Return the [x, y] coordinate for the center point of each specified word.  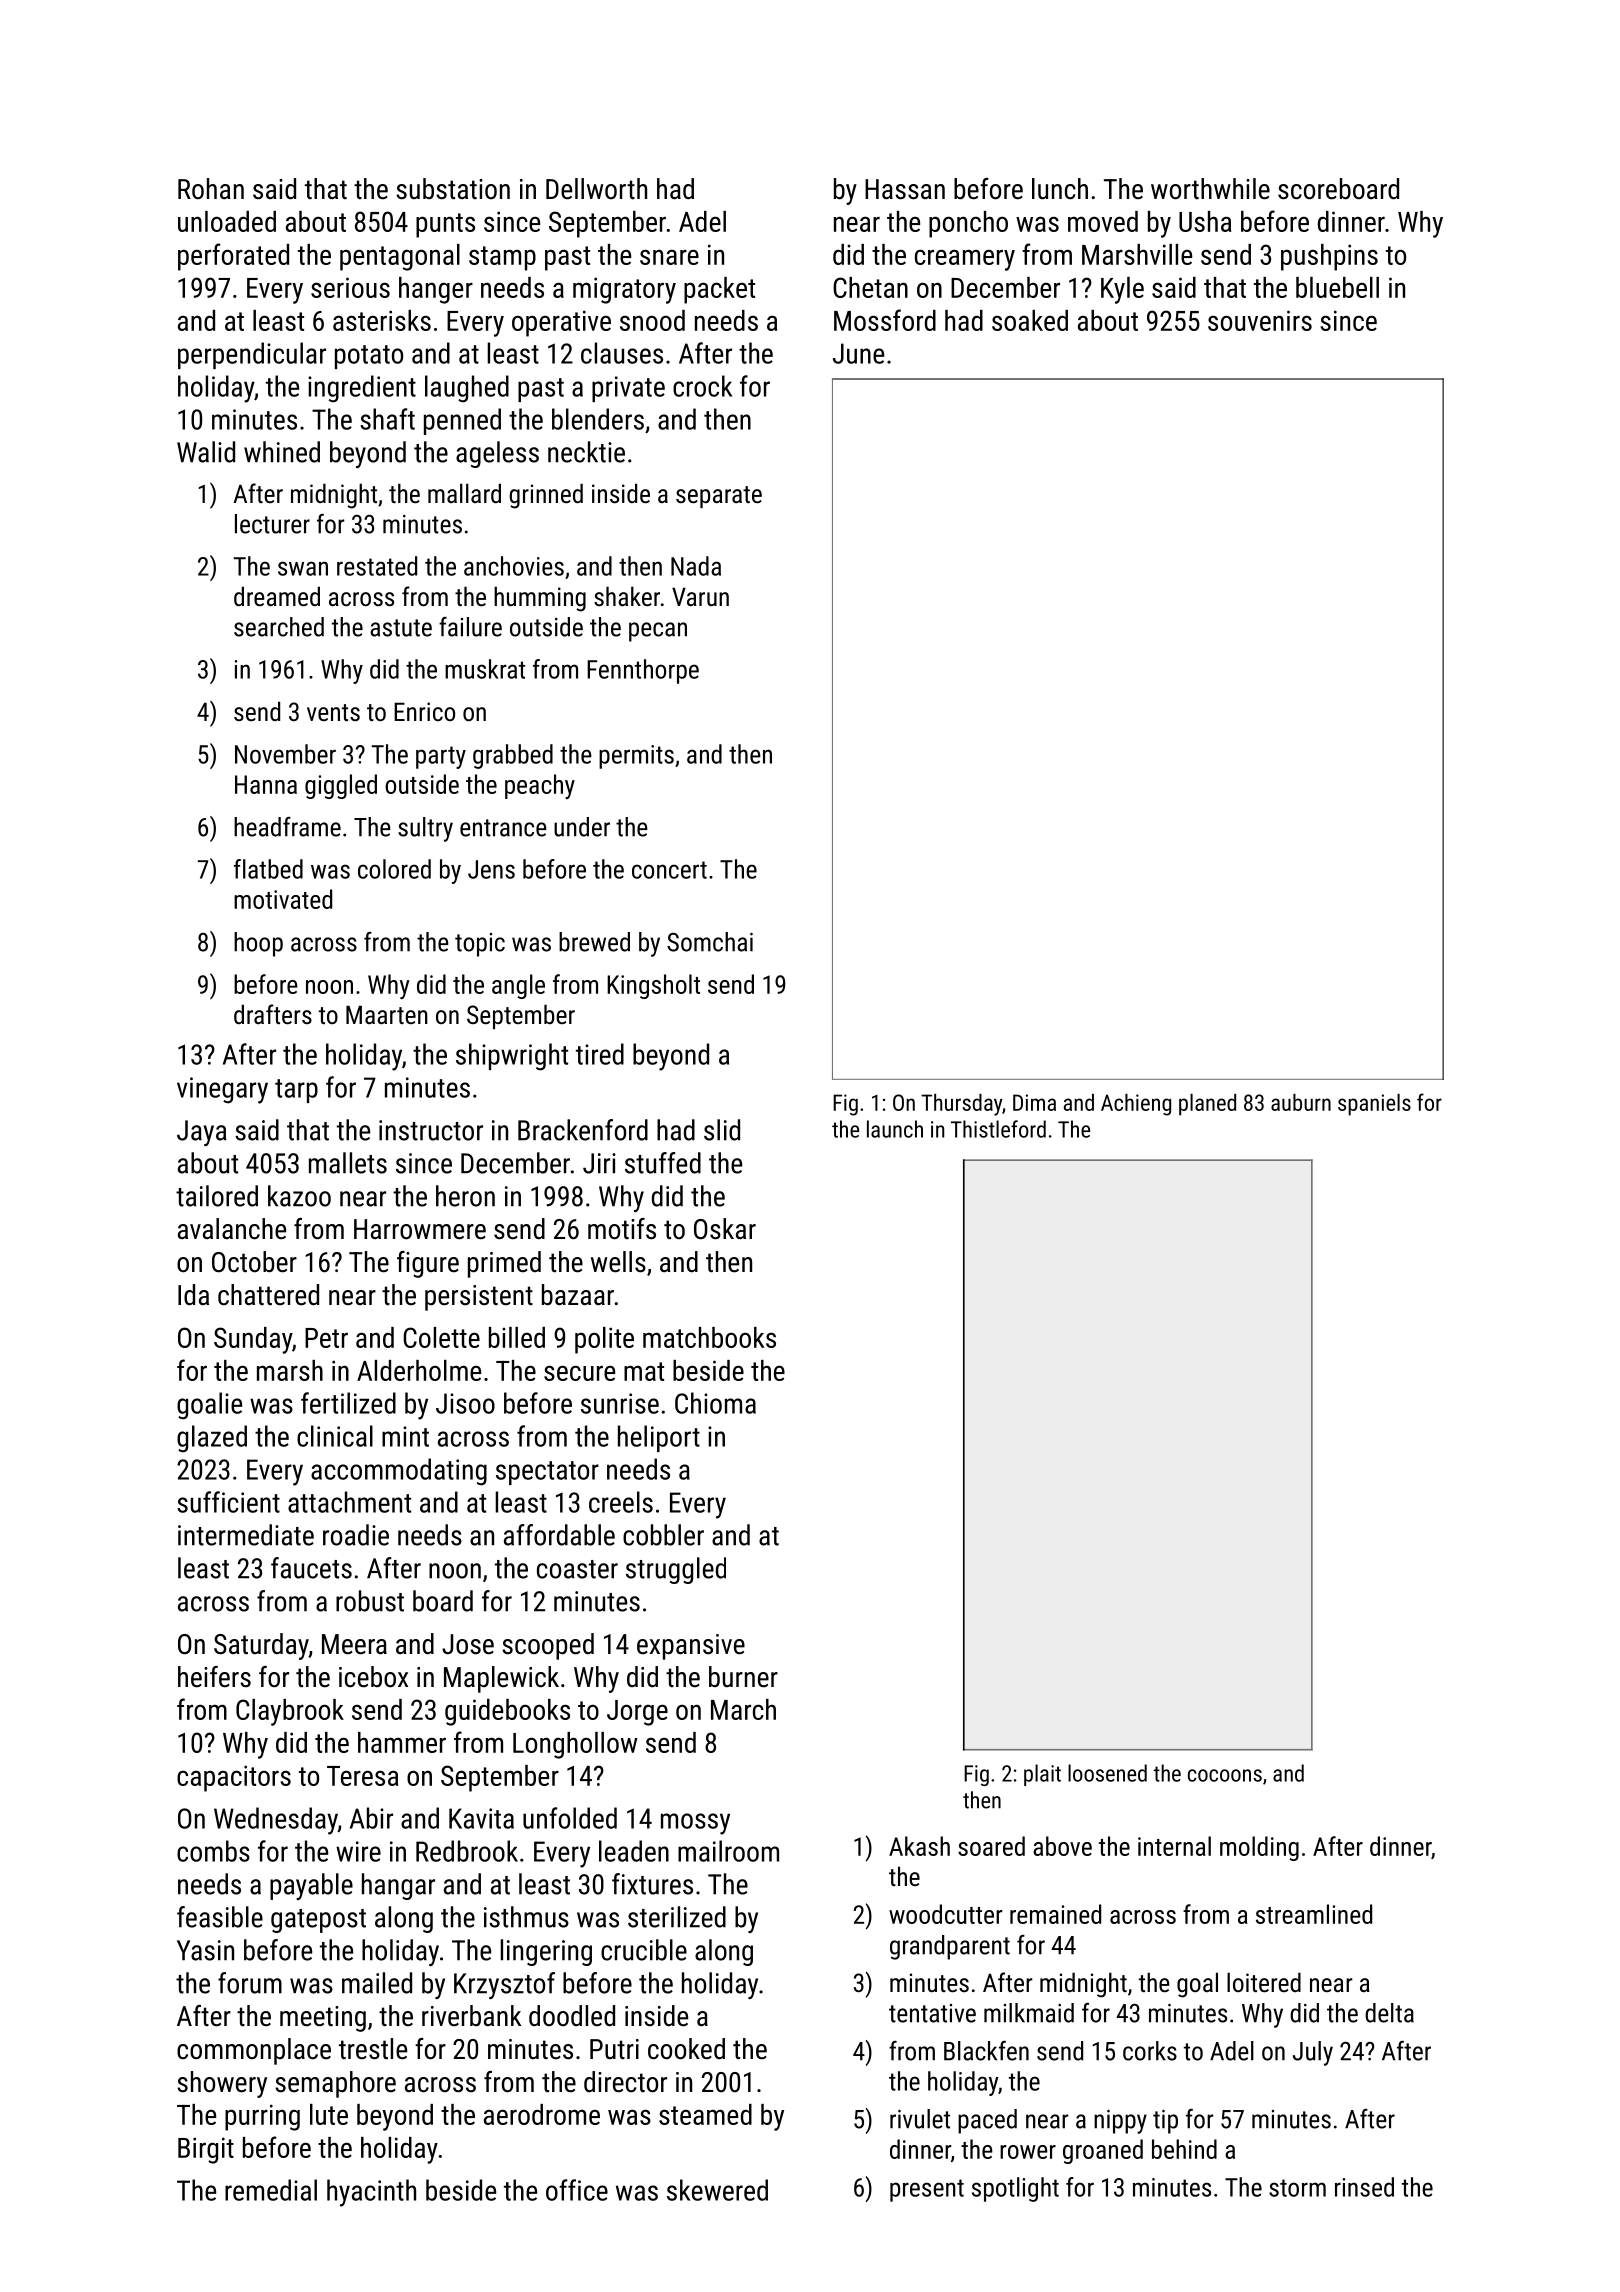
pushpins [1329, 257]
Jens [491, 869]
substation [453, 189]
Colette [441, 1337]
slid [722, 1130]
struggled [676, 1570]
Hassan [905, 189]
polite [604, 1340]
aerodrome [542, 2114]
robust [370, 1601]
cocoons [1225, 1775]
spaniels [1374, 1105]
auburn [1301, 1102]
